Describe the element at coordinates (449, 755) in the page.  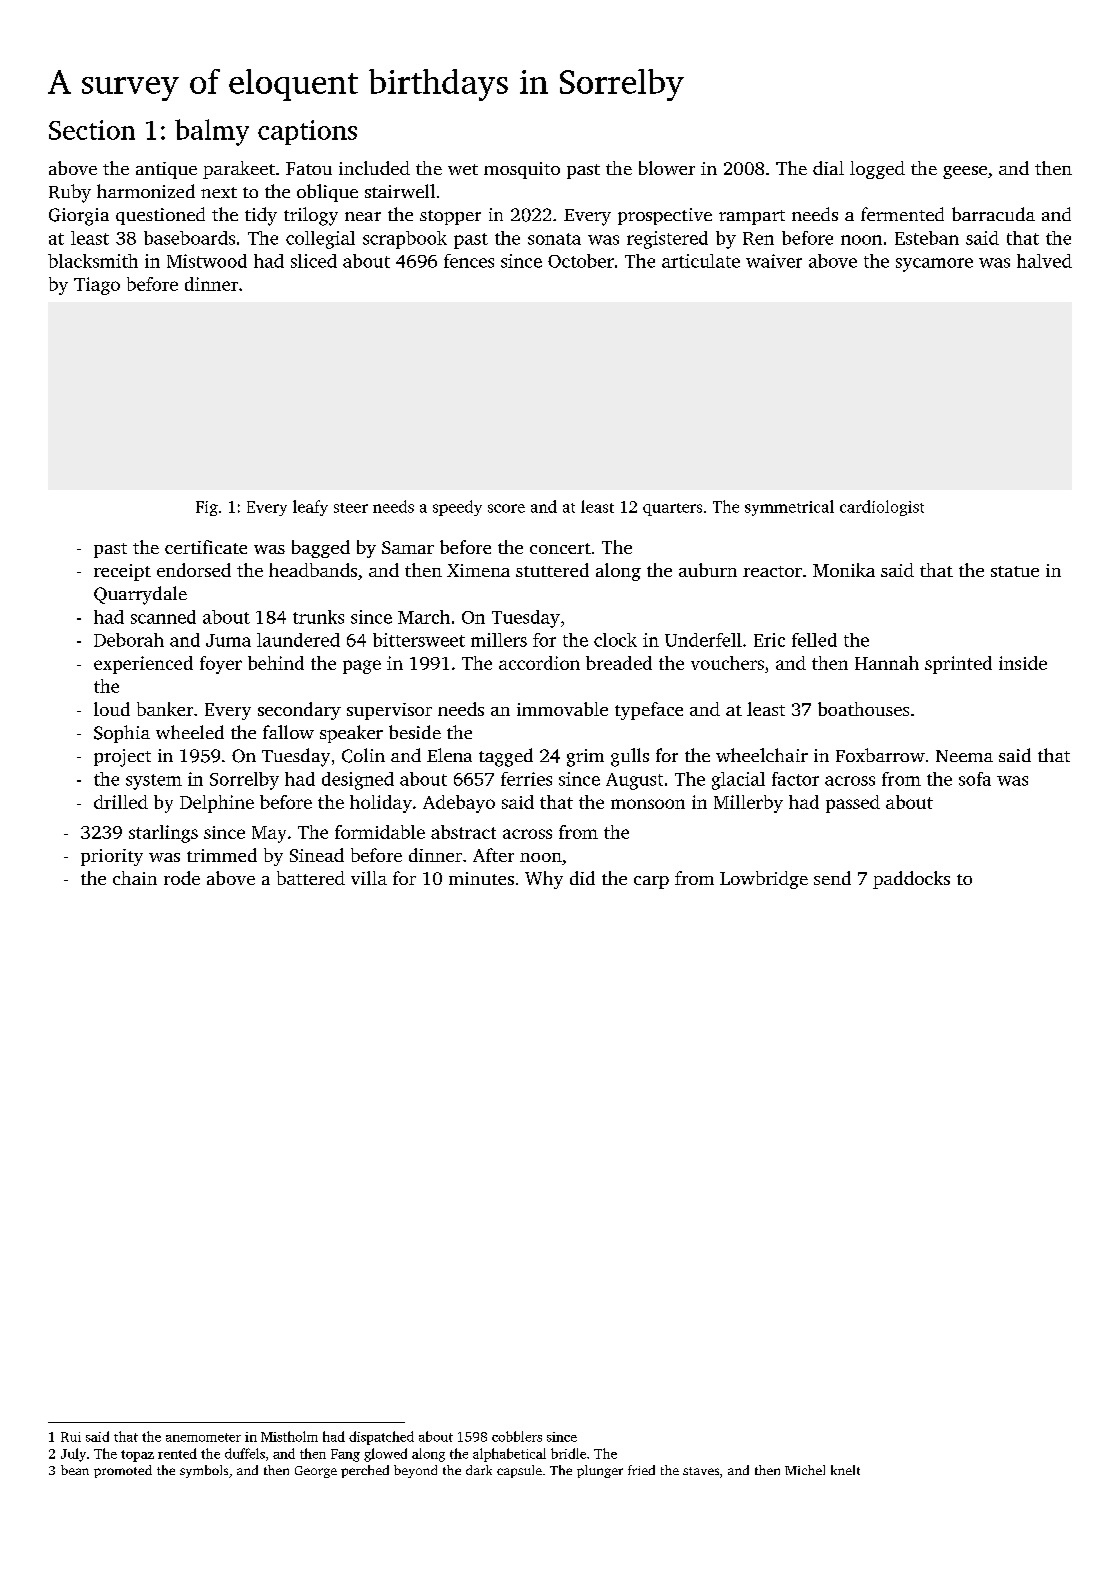
I see `Elena` at that location.
